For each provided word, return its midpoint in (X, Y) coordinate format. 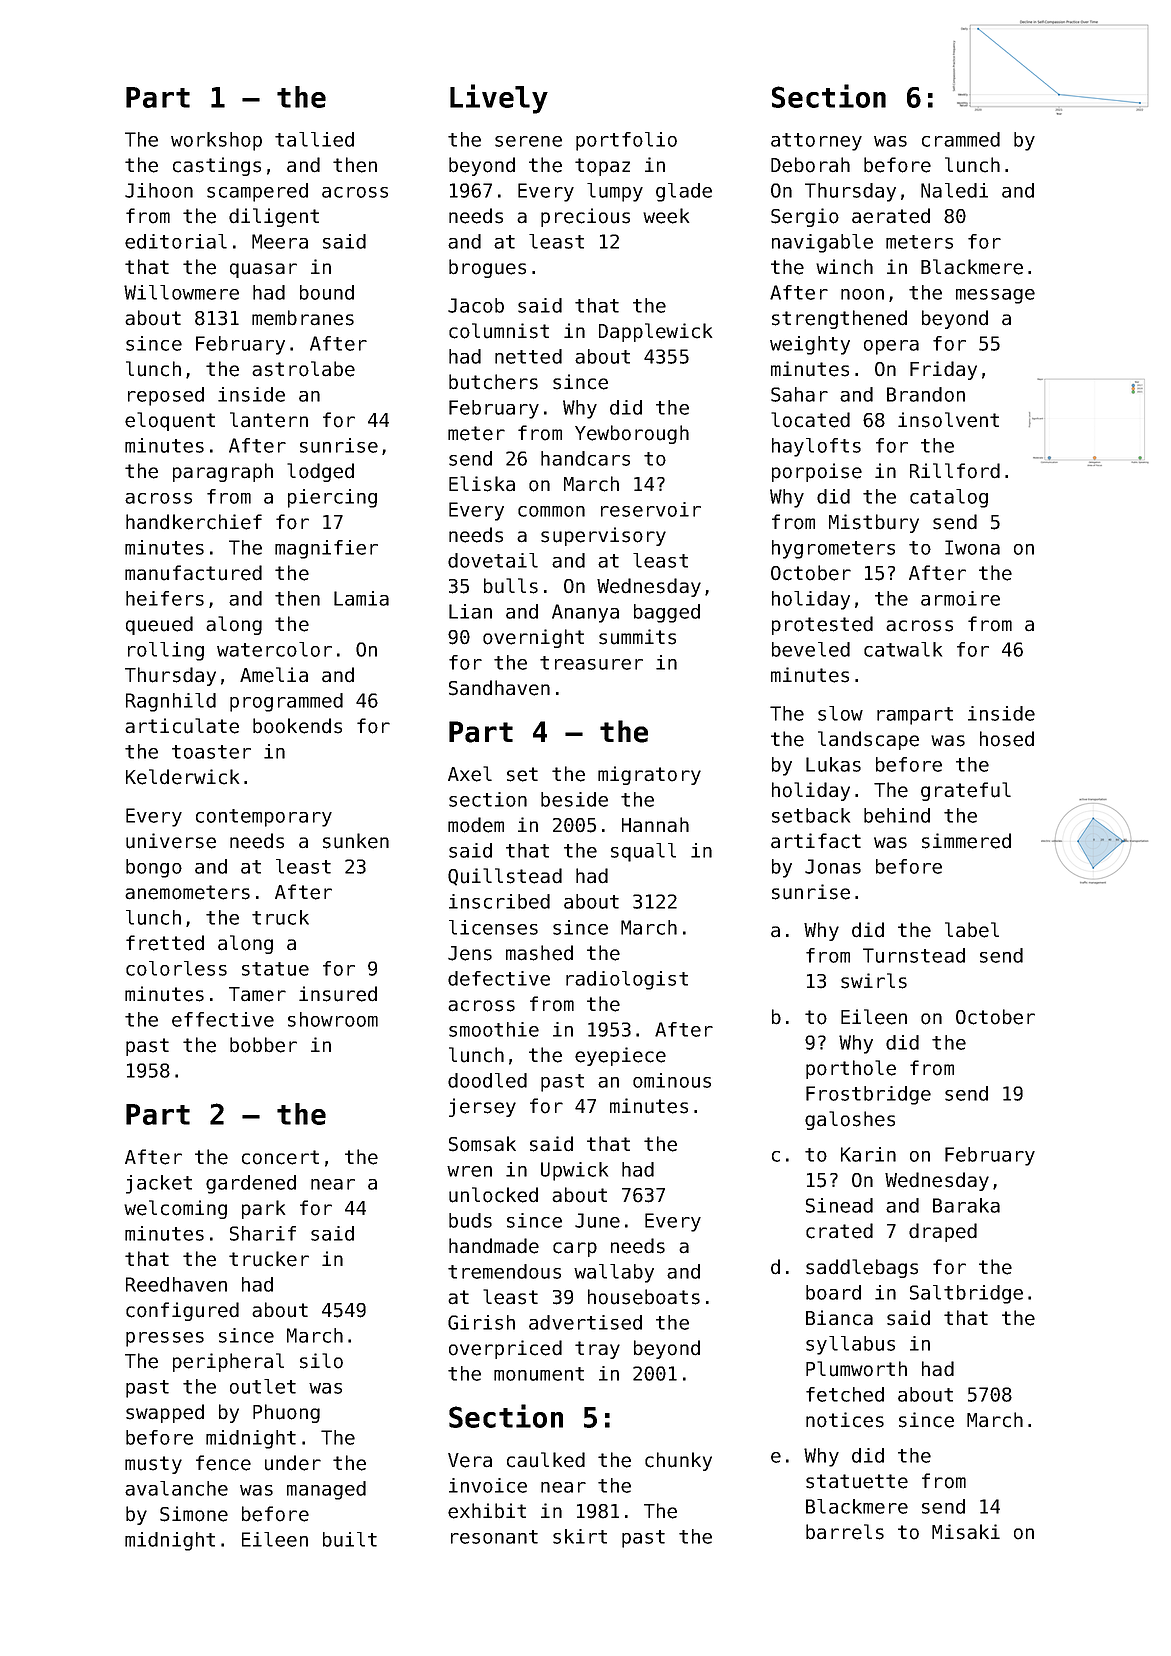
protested (822, 625)
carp (575, 1249)
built (350, 1539)
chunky (678, 1461)
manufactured (193, 573)
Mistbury (874, 523)
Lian (470, 611)
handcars (585, 458)
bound (327, 292)
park (263, 1209)
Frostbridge (868, 1095)
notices (845, 1420)
